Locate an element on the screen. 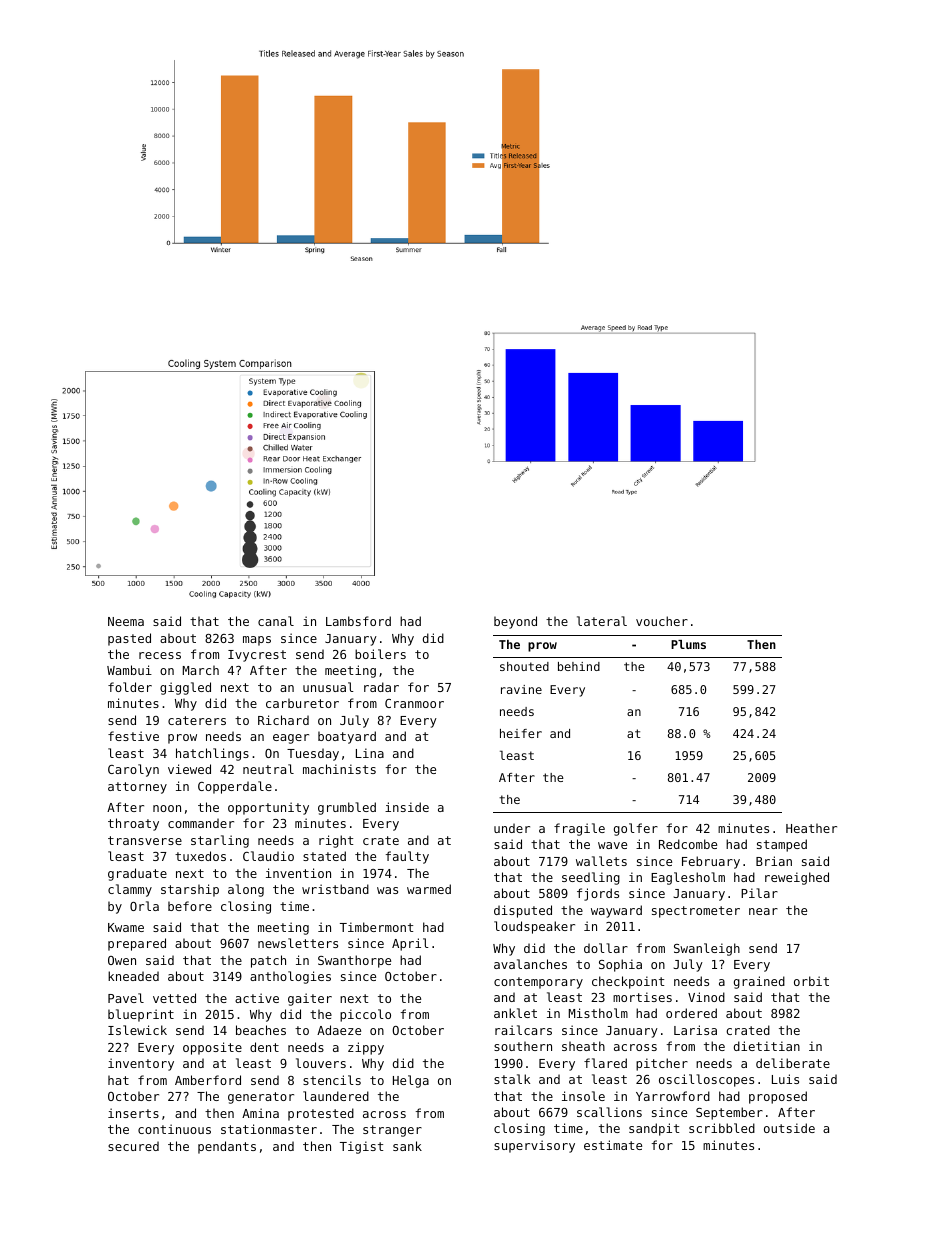 This screenshot has width=952, height=1233. Mistholm is located at coordinates (598, 1013).
